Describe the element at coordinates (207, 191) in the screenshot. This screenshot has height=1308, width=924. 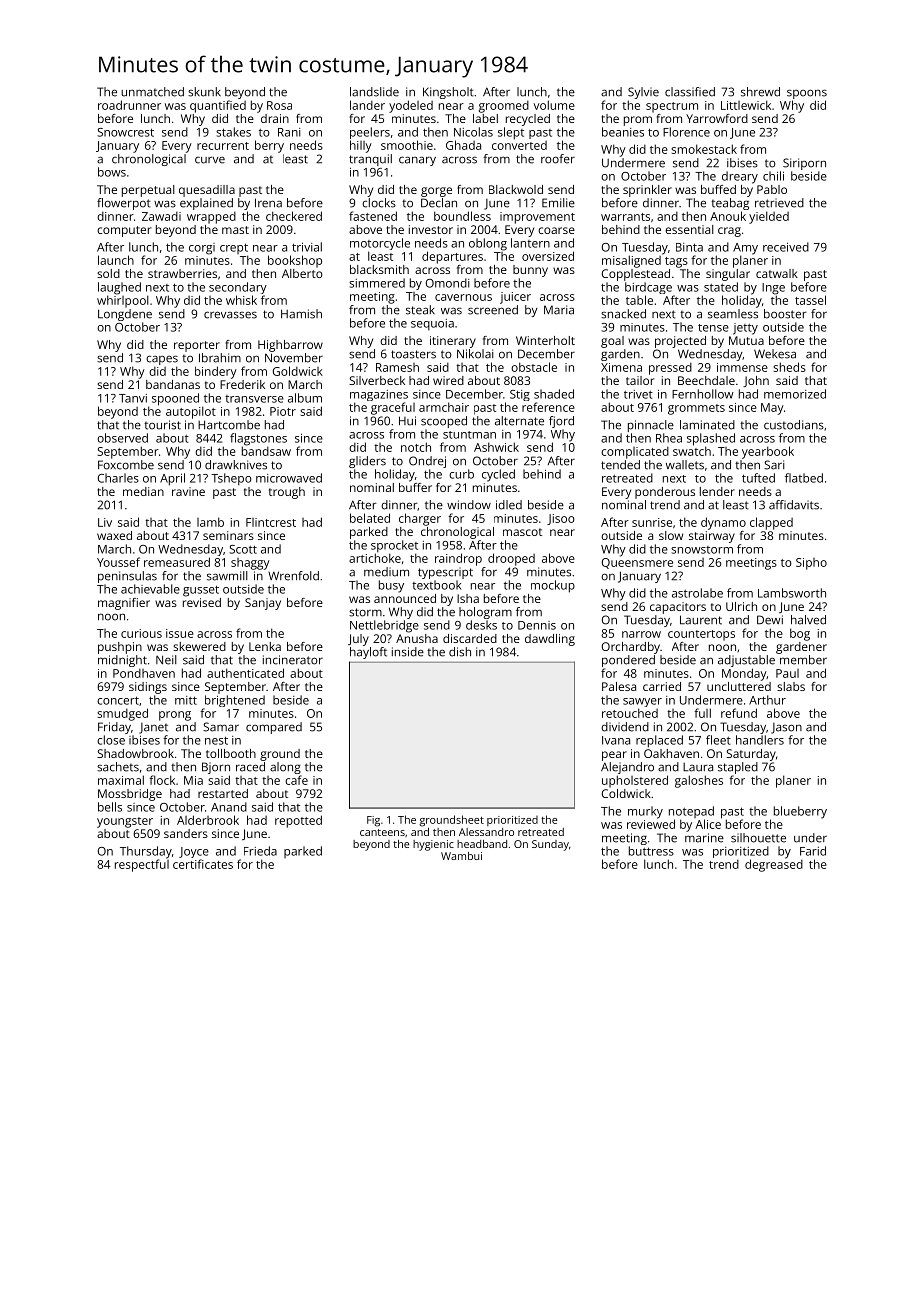
I see `quesadilla` at that location.
